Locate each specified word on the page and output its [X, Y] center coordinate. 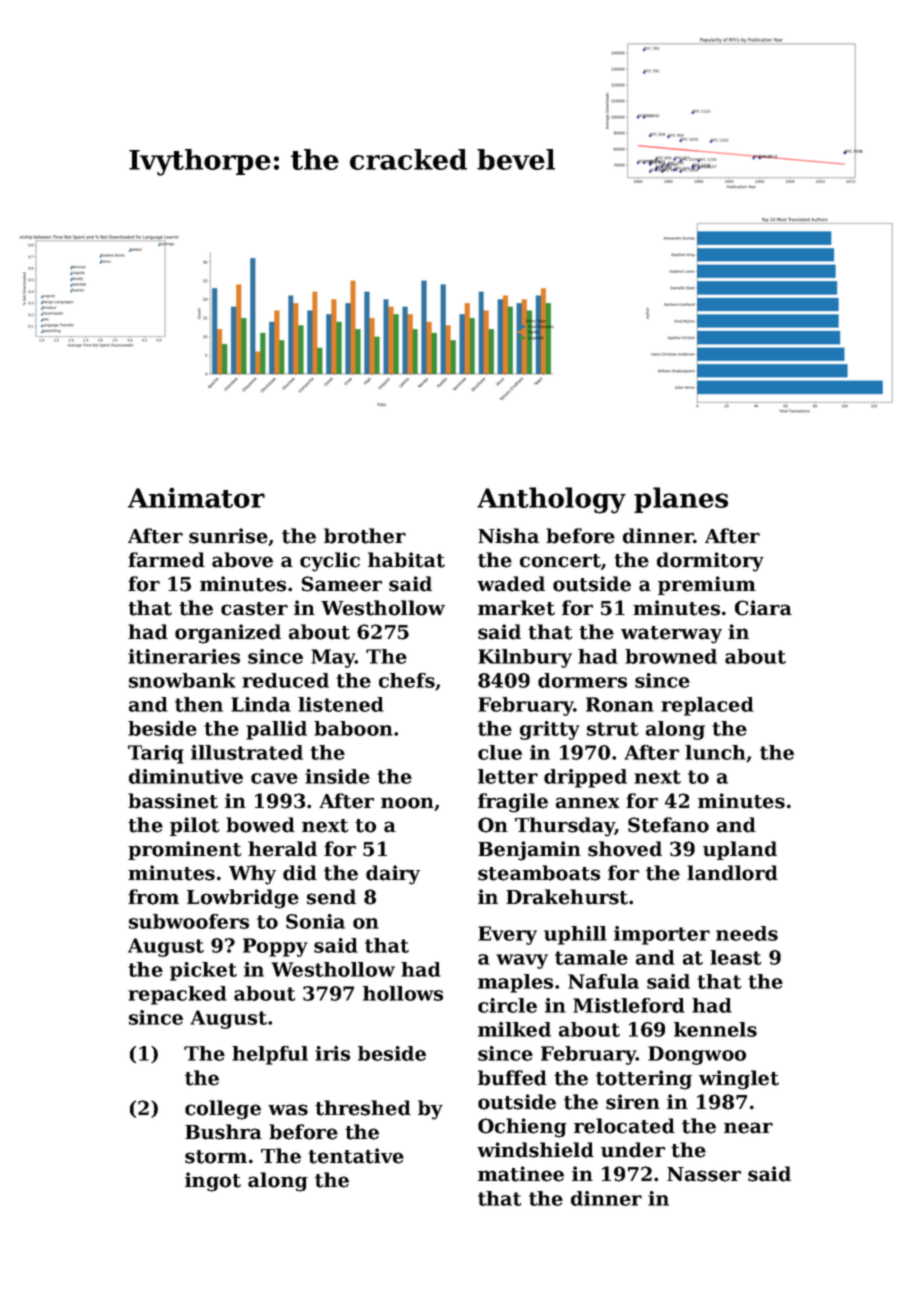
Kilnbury [525, 658]
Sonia [315, 921]
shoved [625, 849]
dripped [585, 778]
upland [740, 850]
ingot [213, 1182]
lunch [715, 752]
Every [507, 935]
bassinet [173, 801]
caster [254, 609]
